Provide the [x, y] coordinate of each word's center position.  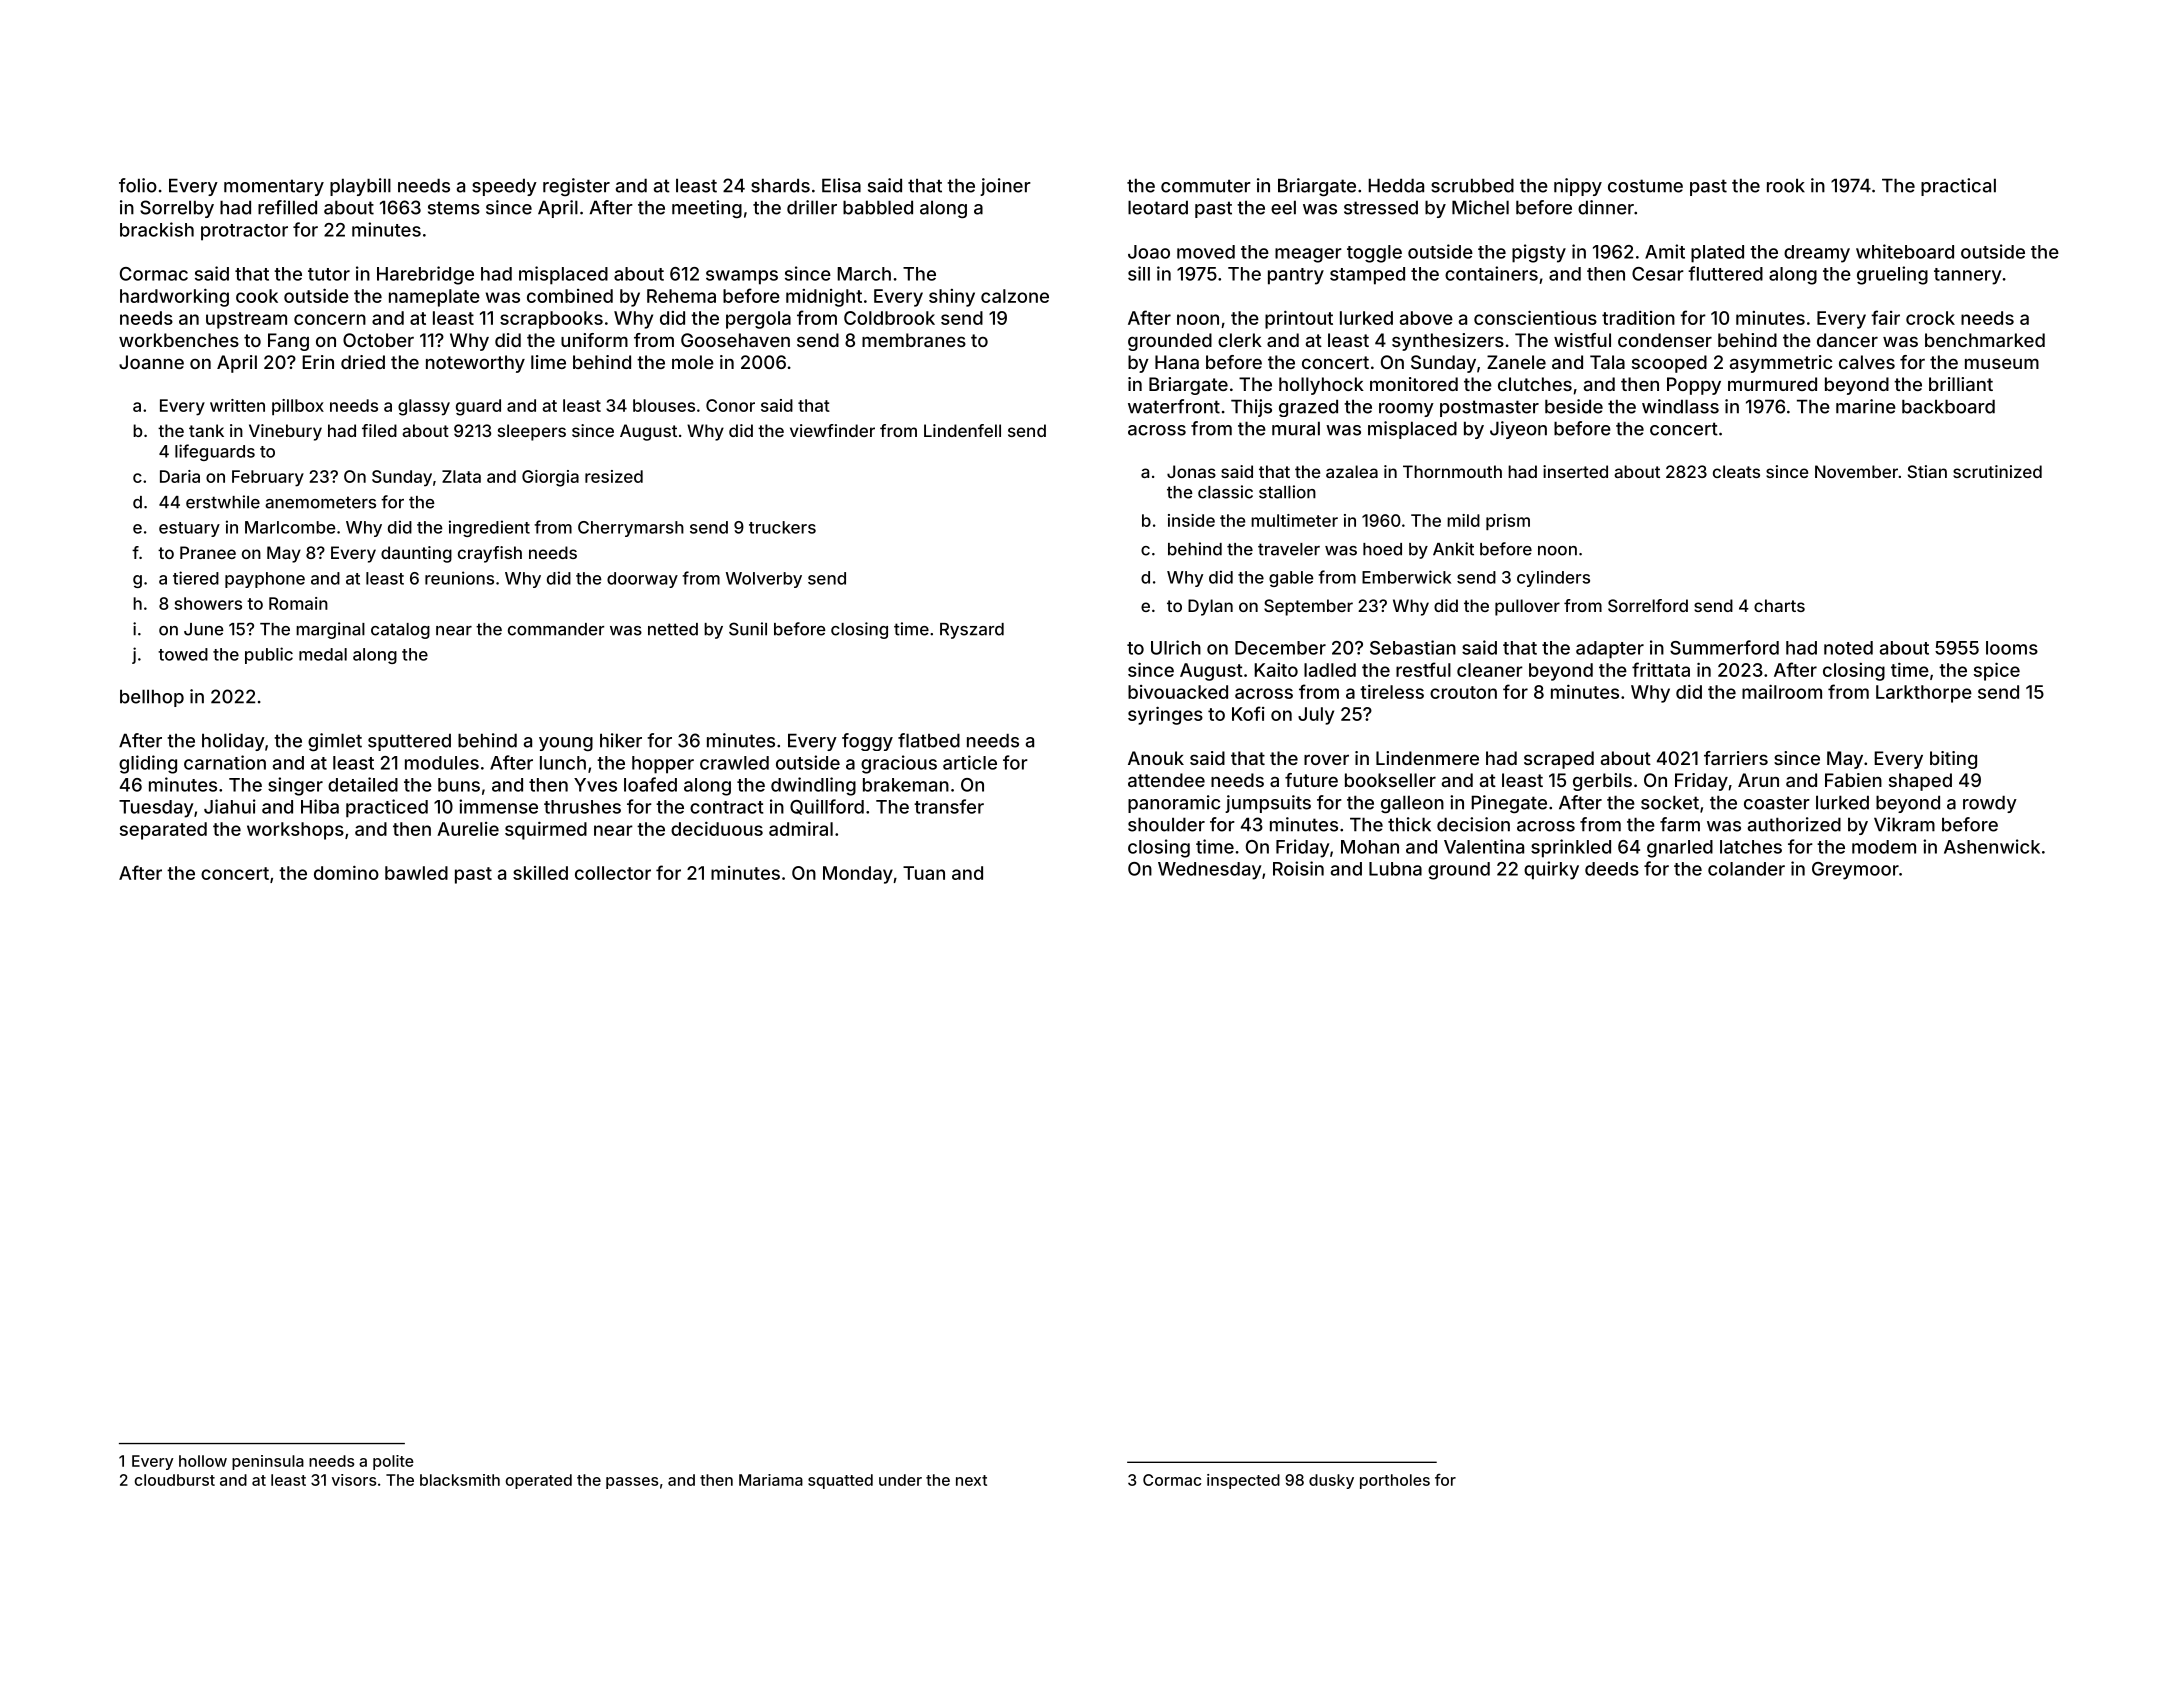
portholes [1395, 1481]
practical [1958, 187]
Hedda [1396, 185]
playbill [360, 187]
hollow [203, 1461]
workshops [295, 831]
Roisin [1298, 868]
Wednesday [1210, 871]
